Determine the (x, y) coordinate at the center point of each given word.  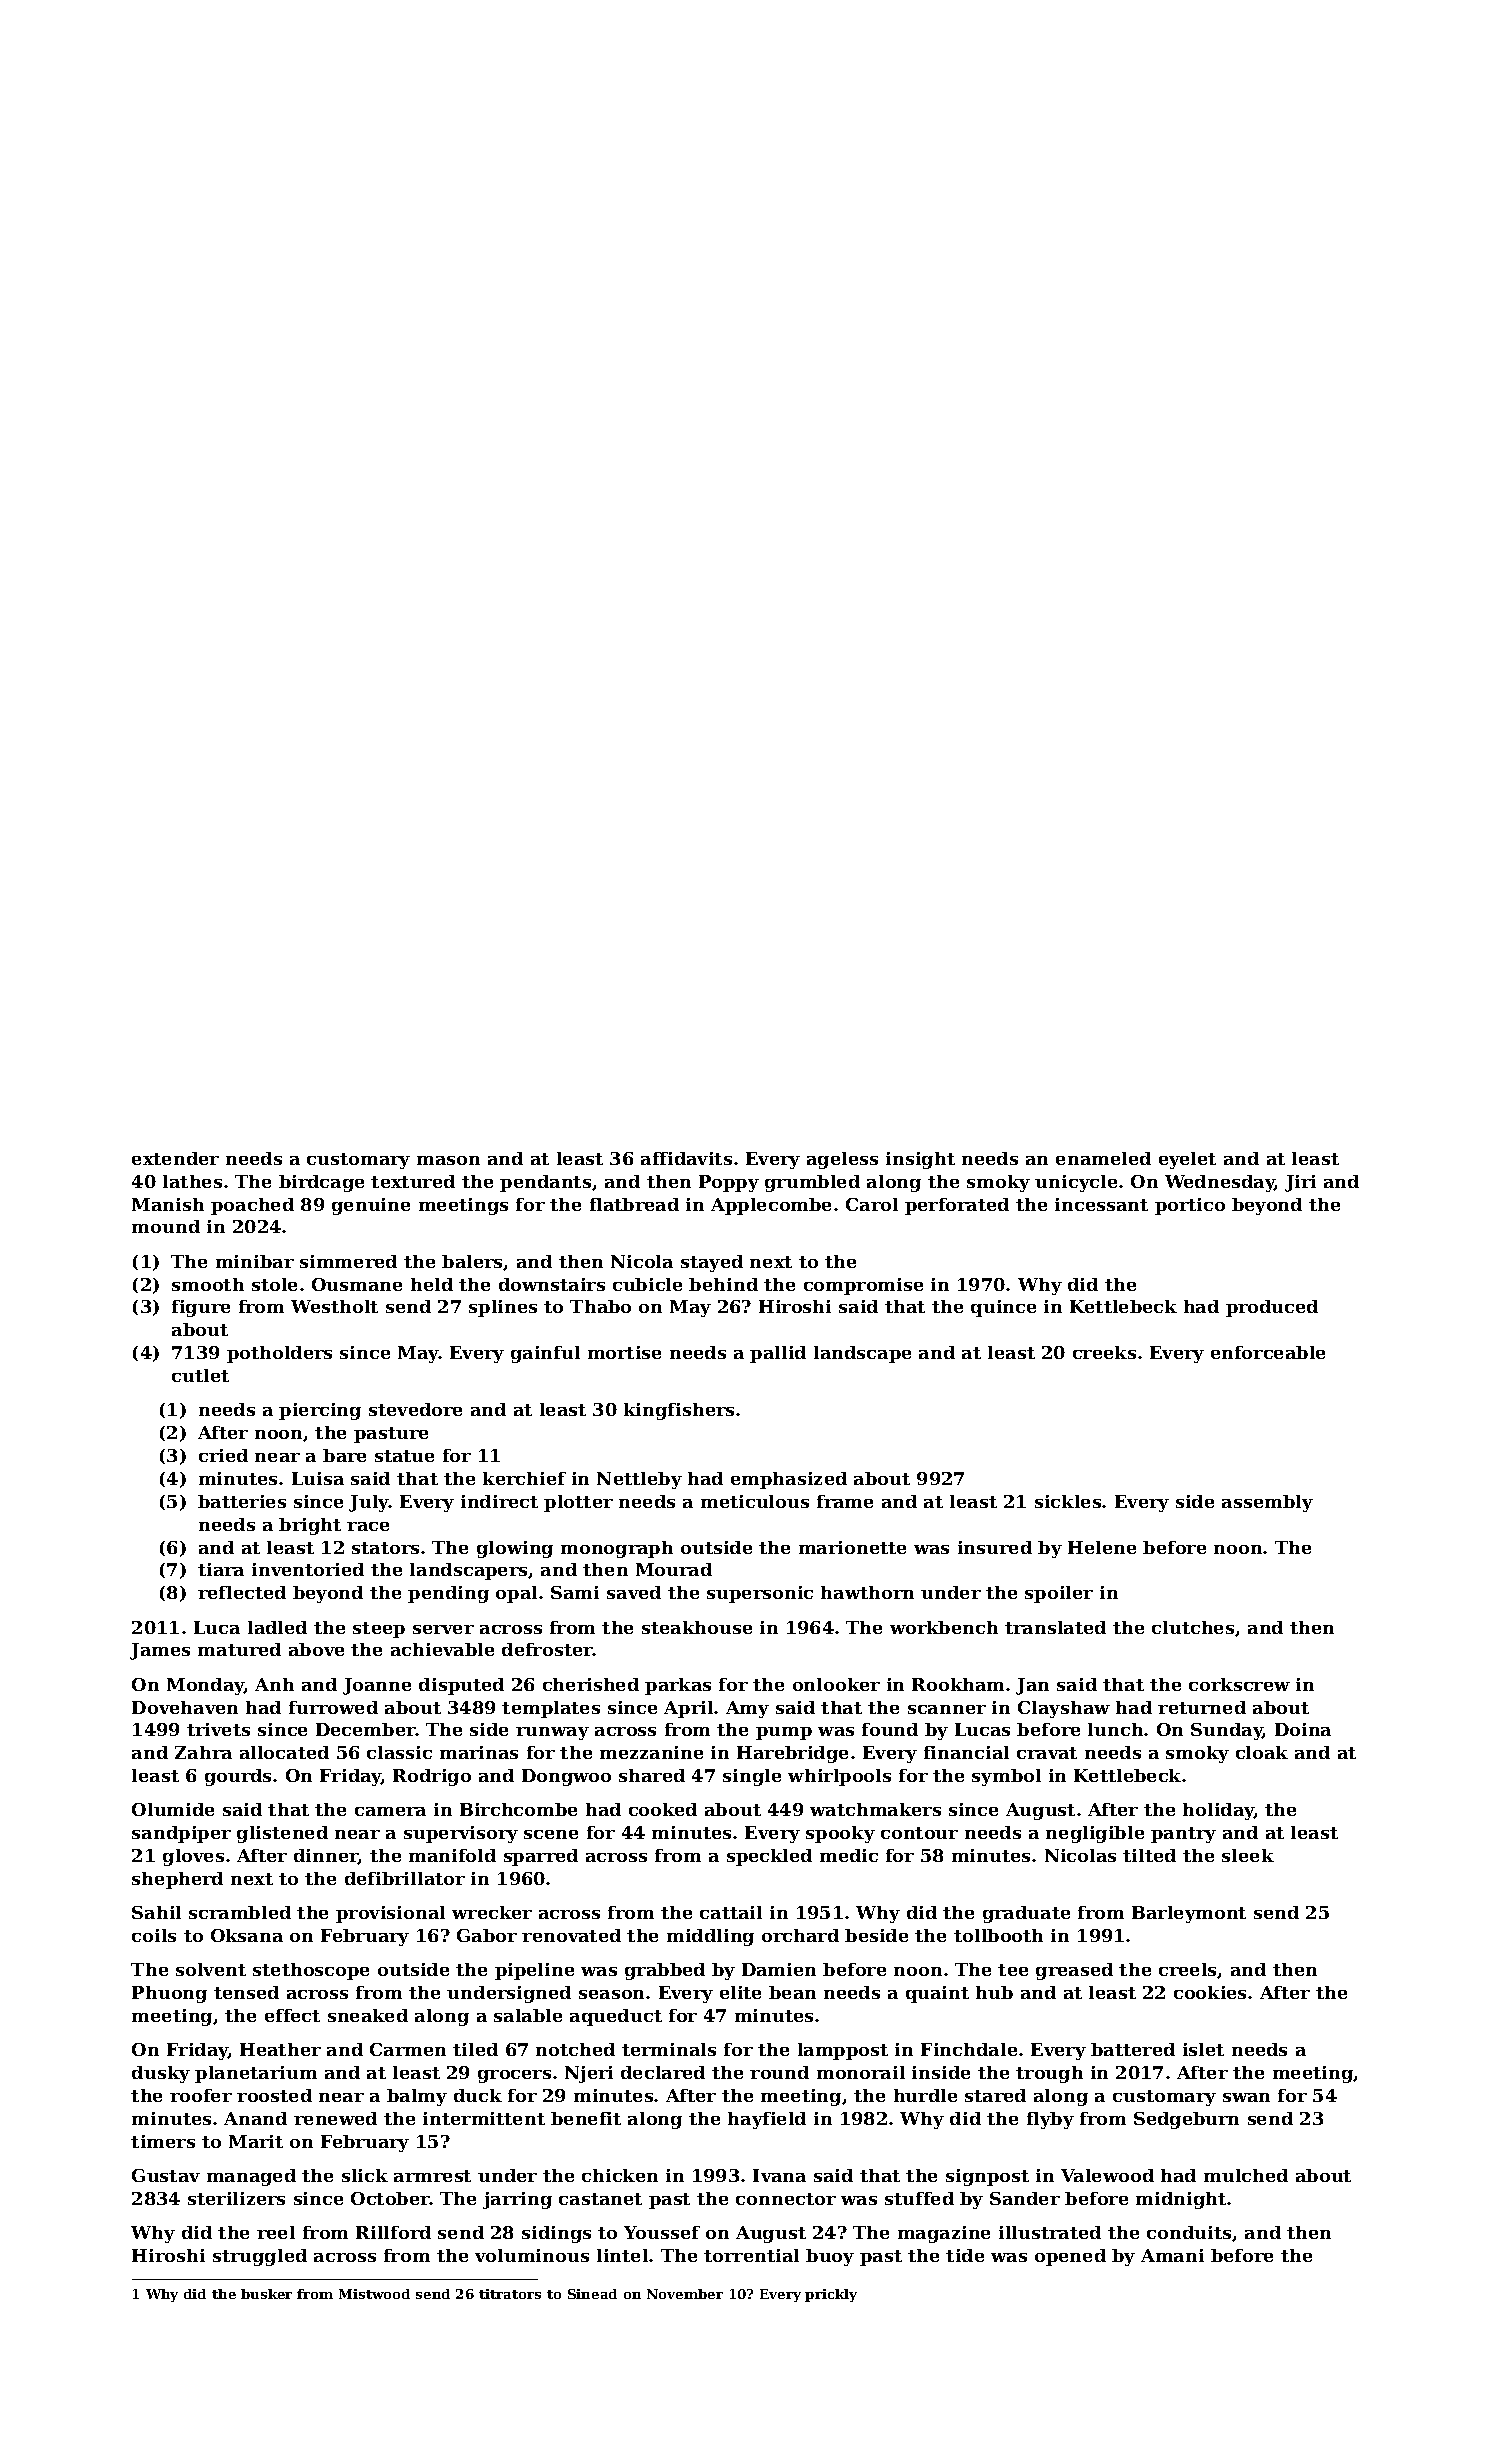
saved (634, 1592)
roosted (274, 2095)
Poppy (729, 1183)
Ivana (779, 2175)
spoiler (1059, 1594)
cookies (1210, 1992)
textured (413, 1181)
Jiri (1300, 1183)
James (160, 1651)
